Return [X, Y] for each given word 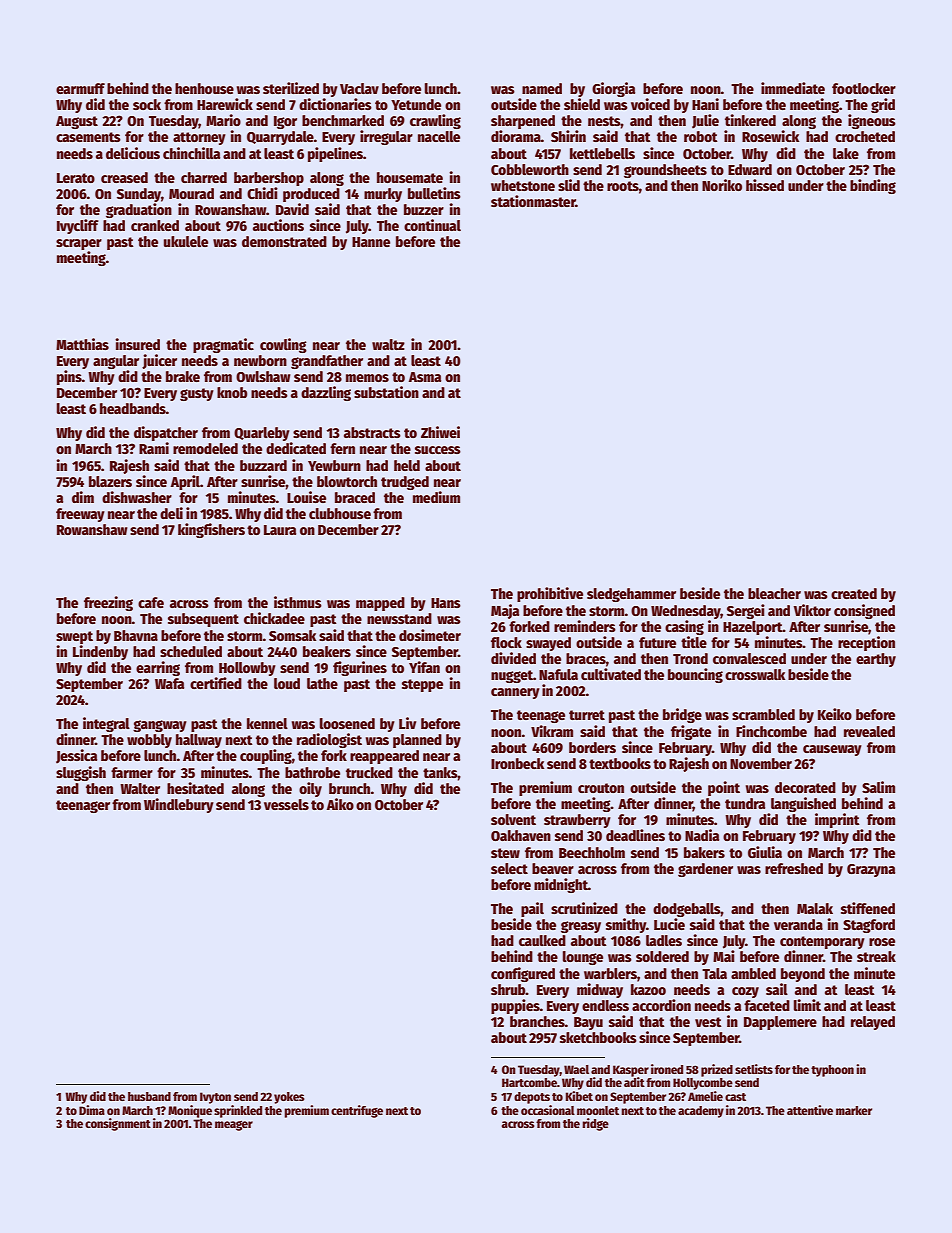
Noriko [722, 185]
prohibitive [550, 594]
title [694, 642]
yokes [289, 1098]
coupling [266, 756]
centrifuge [357, 1111]
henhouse [204, 88]
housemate [410, 177]
